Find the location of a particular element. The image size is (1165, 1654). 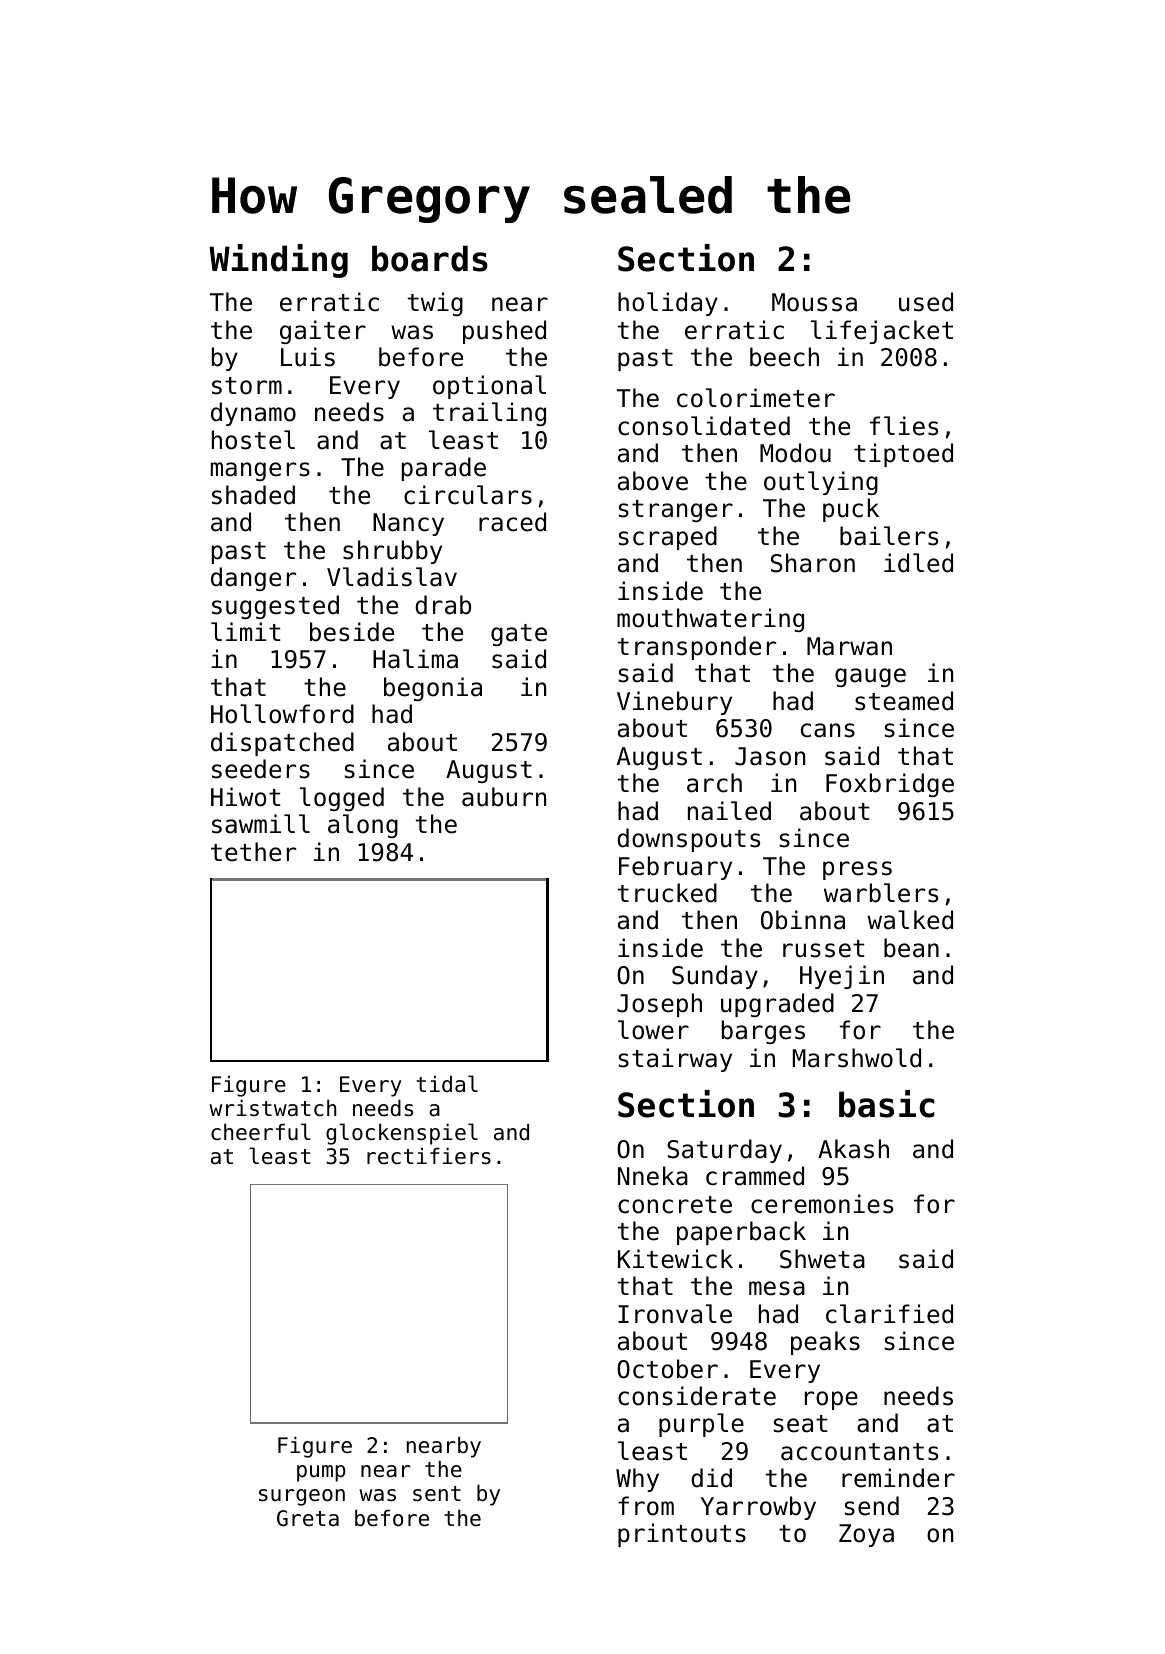

gate is located at coordinates (519, 635).
